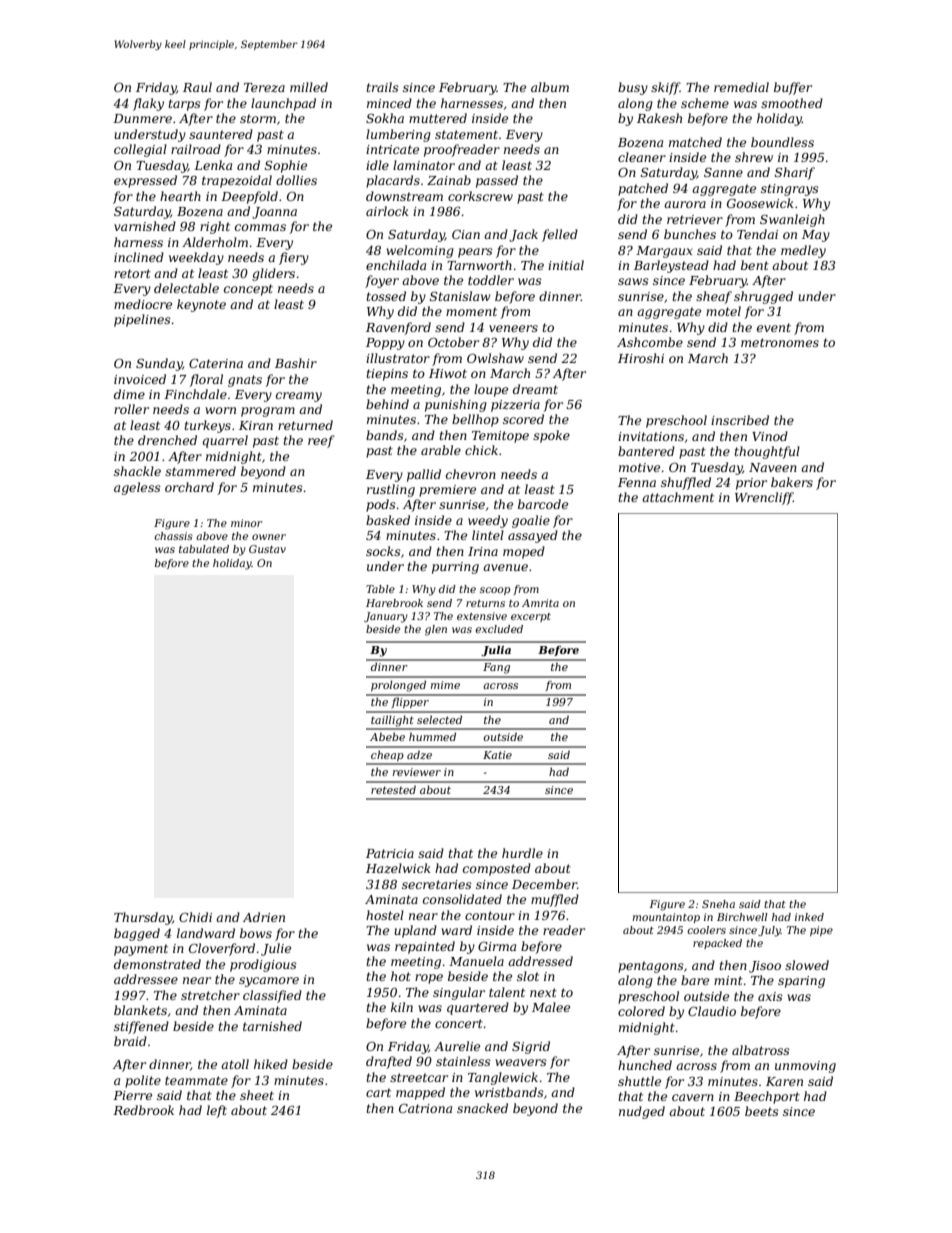  What do you see at coordinates (217, 1111) in the document?
I see `left` at bounding box center [217, 1111].
